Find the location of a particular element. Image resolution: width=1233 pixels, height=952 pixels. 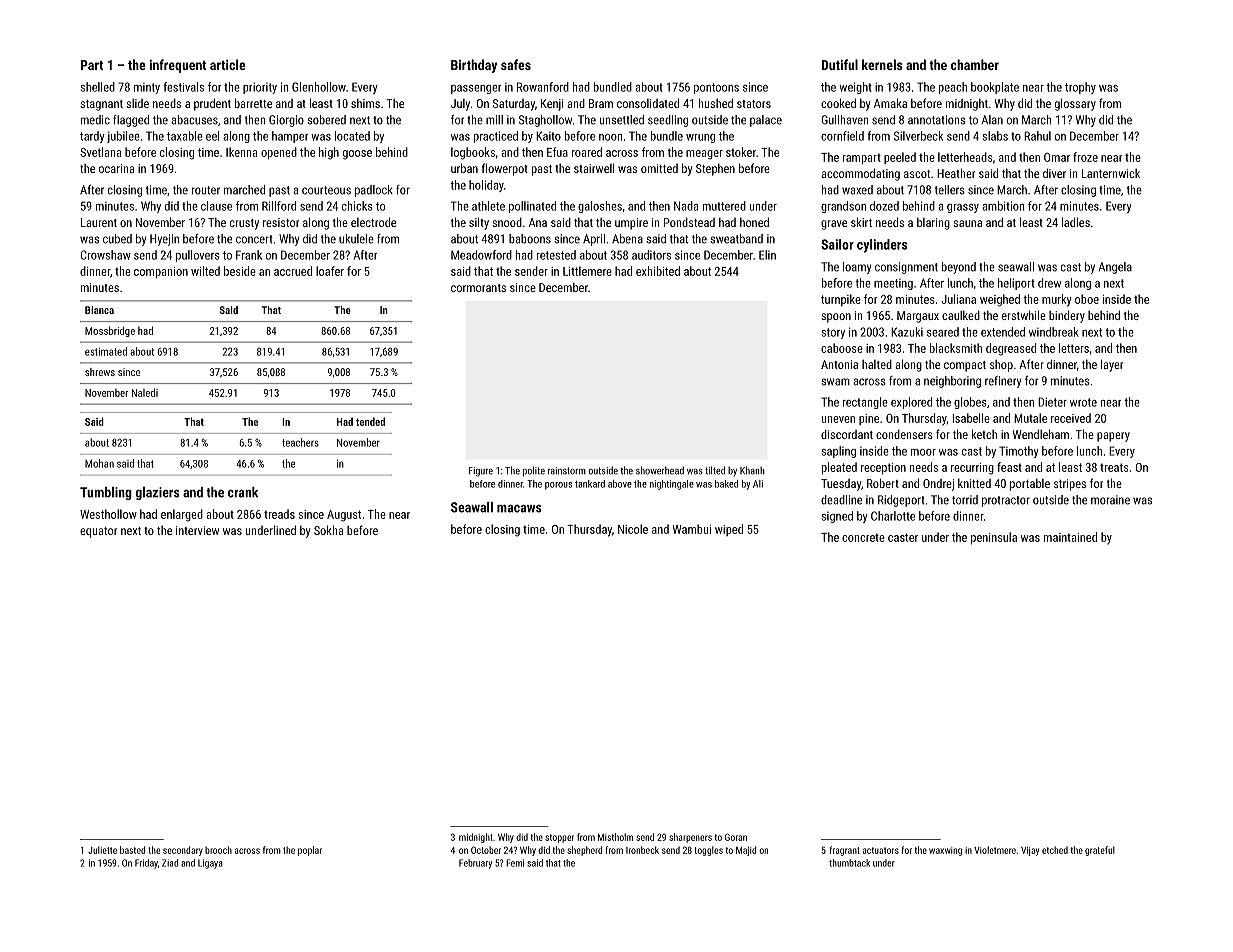

Ziad is located at coordinates (170, 863).
